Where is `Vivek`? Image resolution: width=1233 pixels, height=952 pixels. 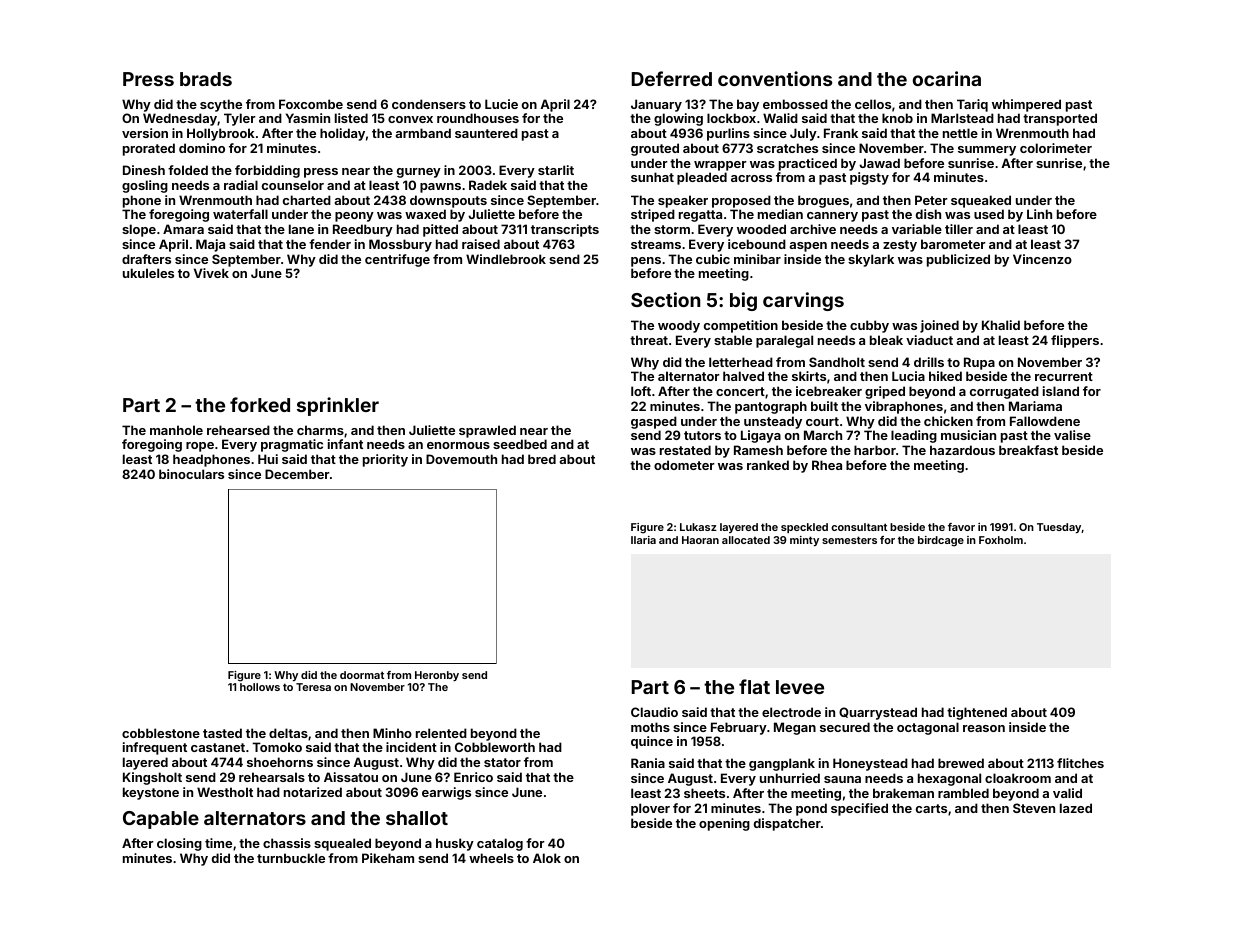 Vivek is located at coordinates (211, 273).
